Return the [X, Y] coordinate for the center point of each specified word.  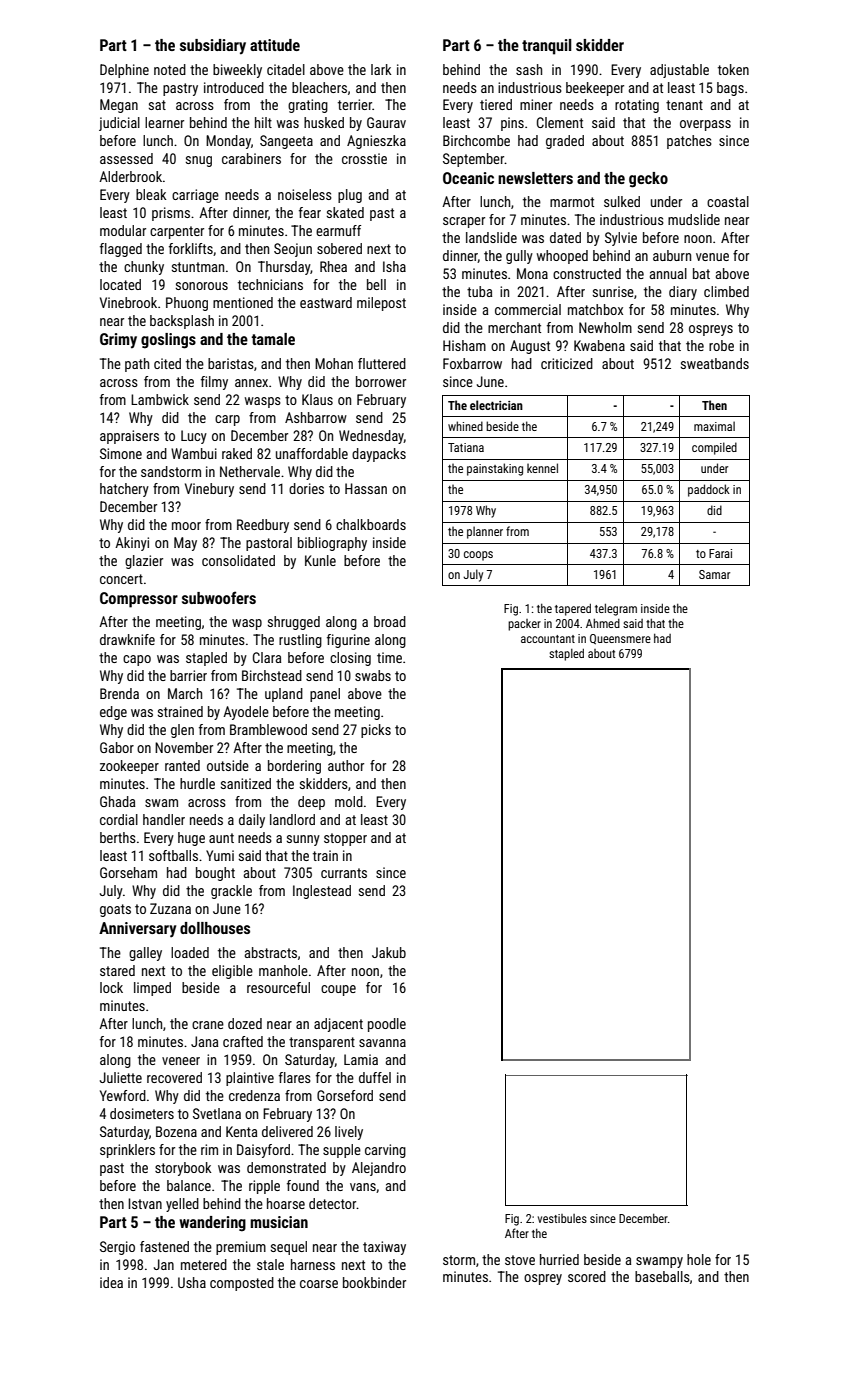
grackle [231, 892]
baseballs [662, 1276]
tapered [573, 609]
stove [520, 1260]
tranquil [546, 47]
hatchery [124, 490]
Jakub [389, 952]
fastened [164, 1246]
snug [199, 161]
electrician [496, 405]
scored [587, 1276]
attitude [275, 45]
